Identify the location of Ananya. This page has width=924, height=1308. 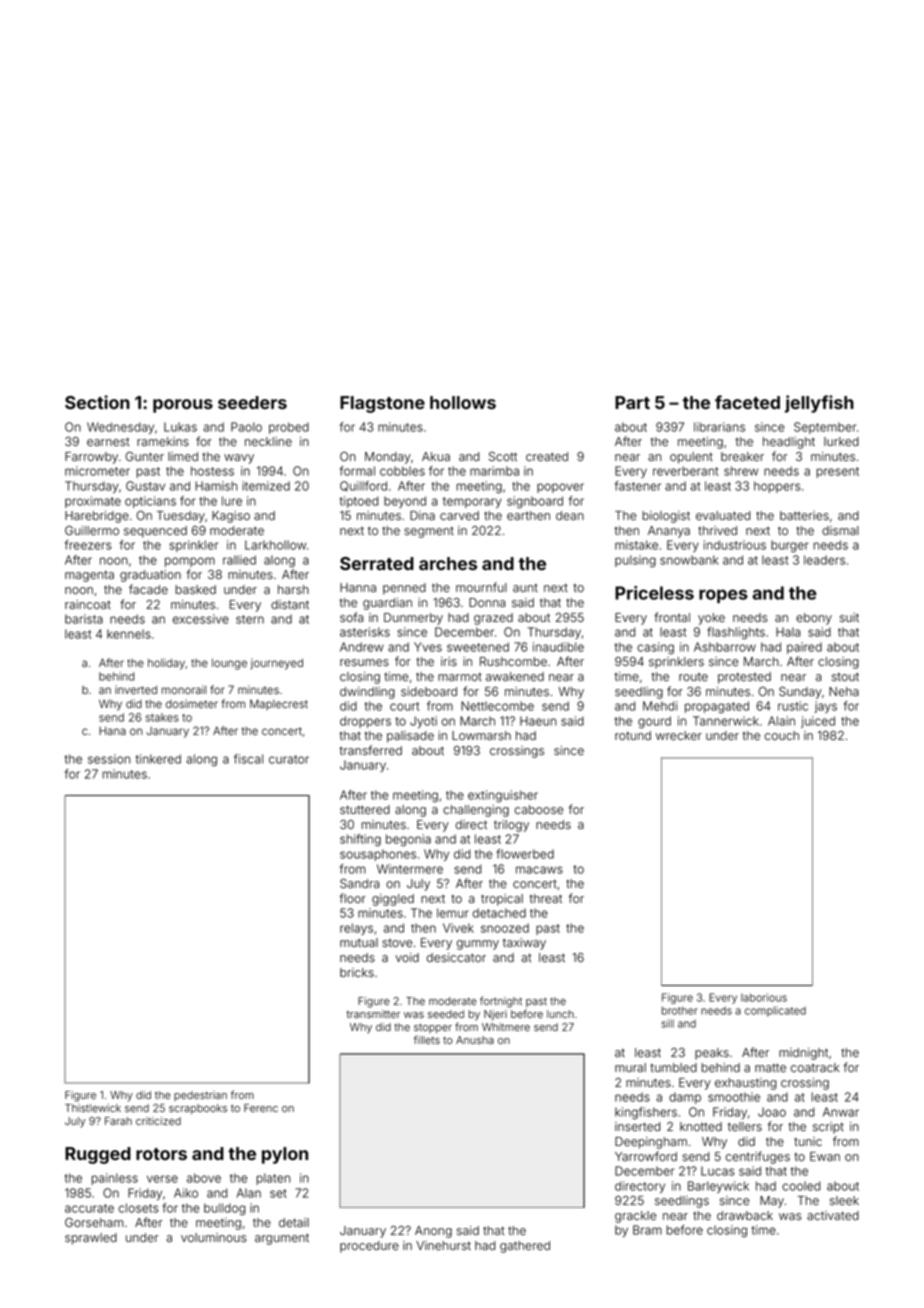
(669, 532).
